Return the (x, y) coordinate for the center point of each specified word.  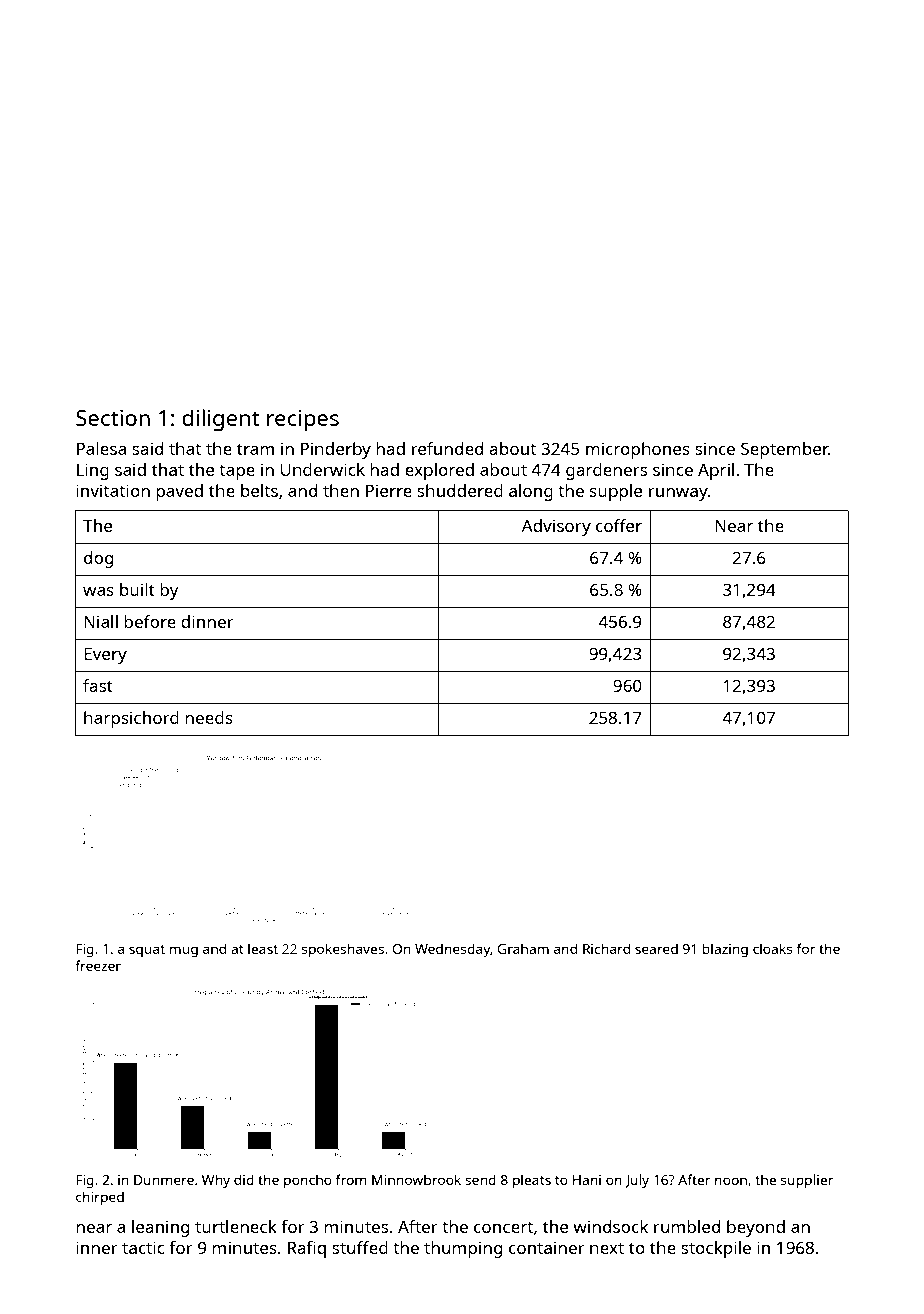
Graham (523, 948)
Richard (606, 948)
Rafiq (307, 1249)
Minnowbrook (416, 1179)
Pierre (389, 490)
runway (678, 494)
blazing (725, 950)
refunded (447, 448)
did (244, 1179)
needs (209, 717)
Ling (93, 471)
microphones (638, 450)
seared (656, 948)
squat (147, 951)
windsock (610, 1226)
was (98, 591)
